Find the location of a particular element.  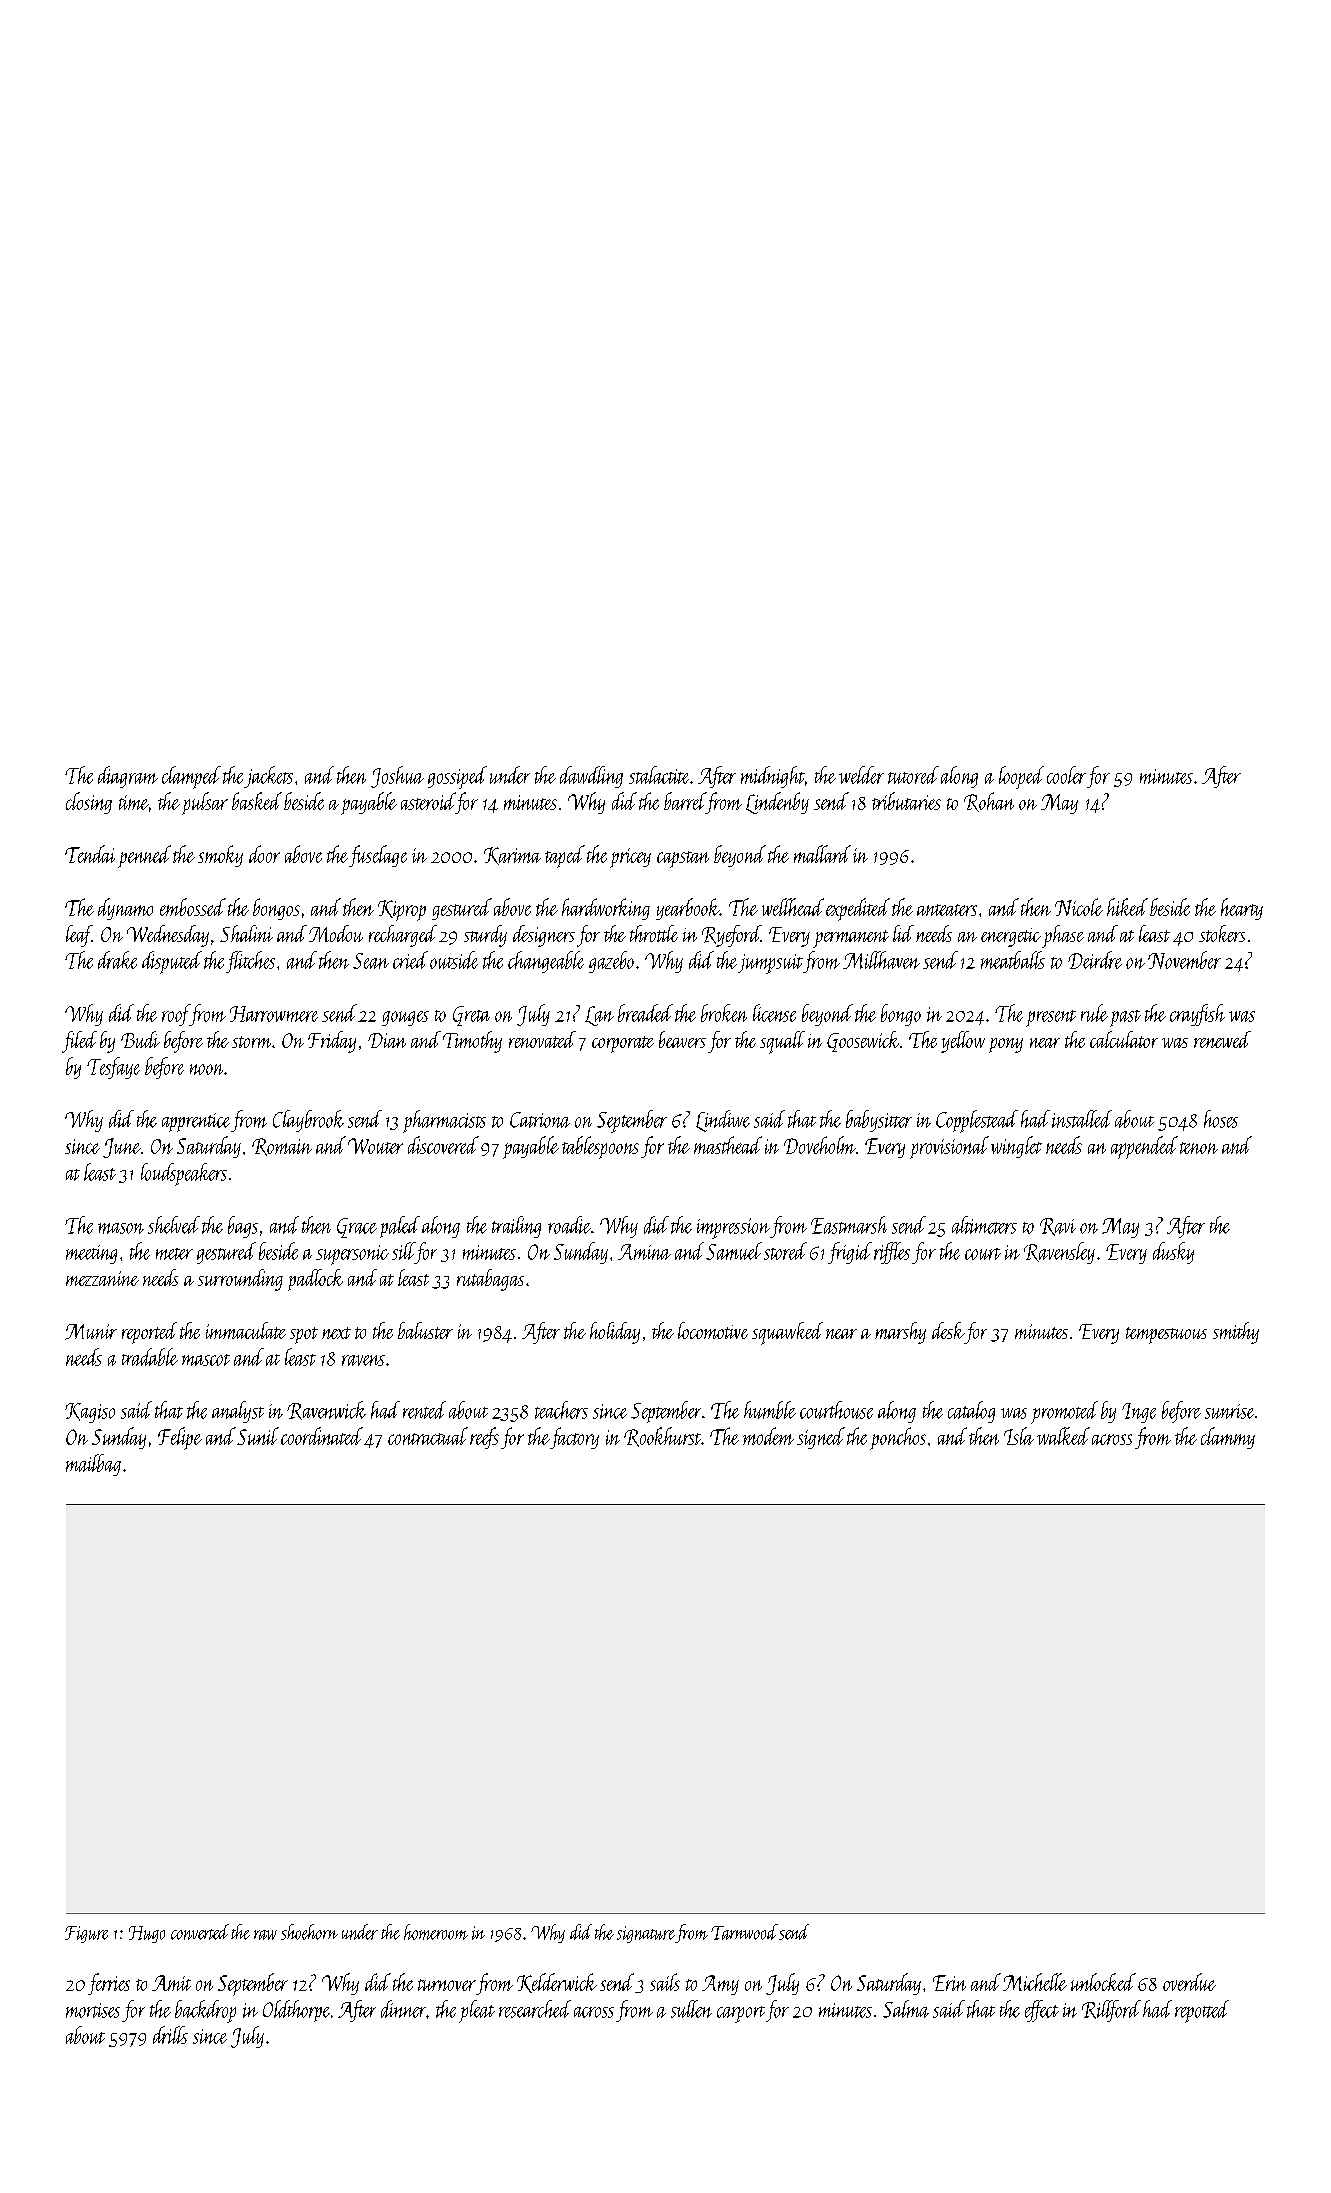

cooler is located at coordinates (1066, 775).
